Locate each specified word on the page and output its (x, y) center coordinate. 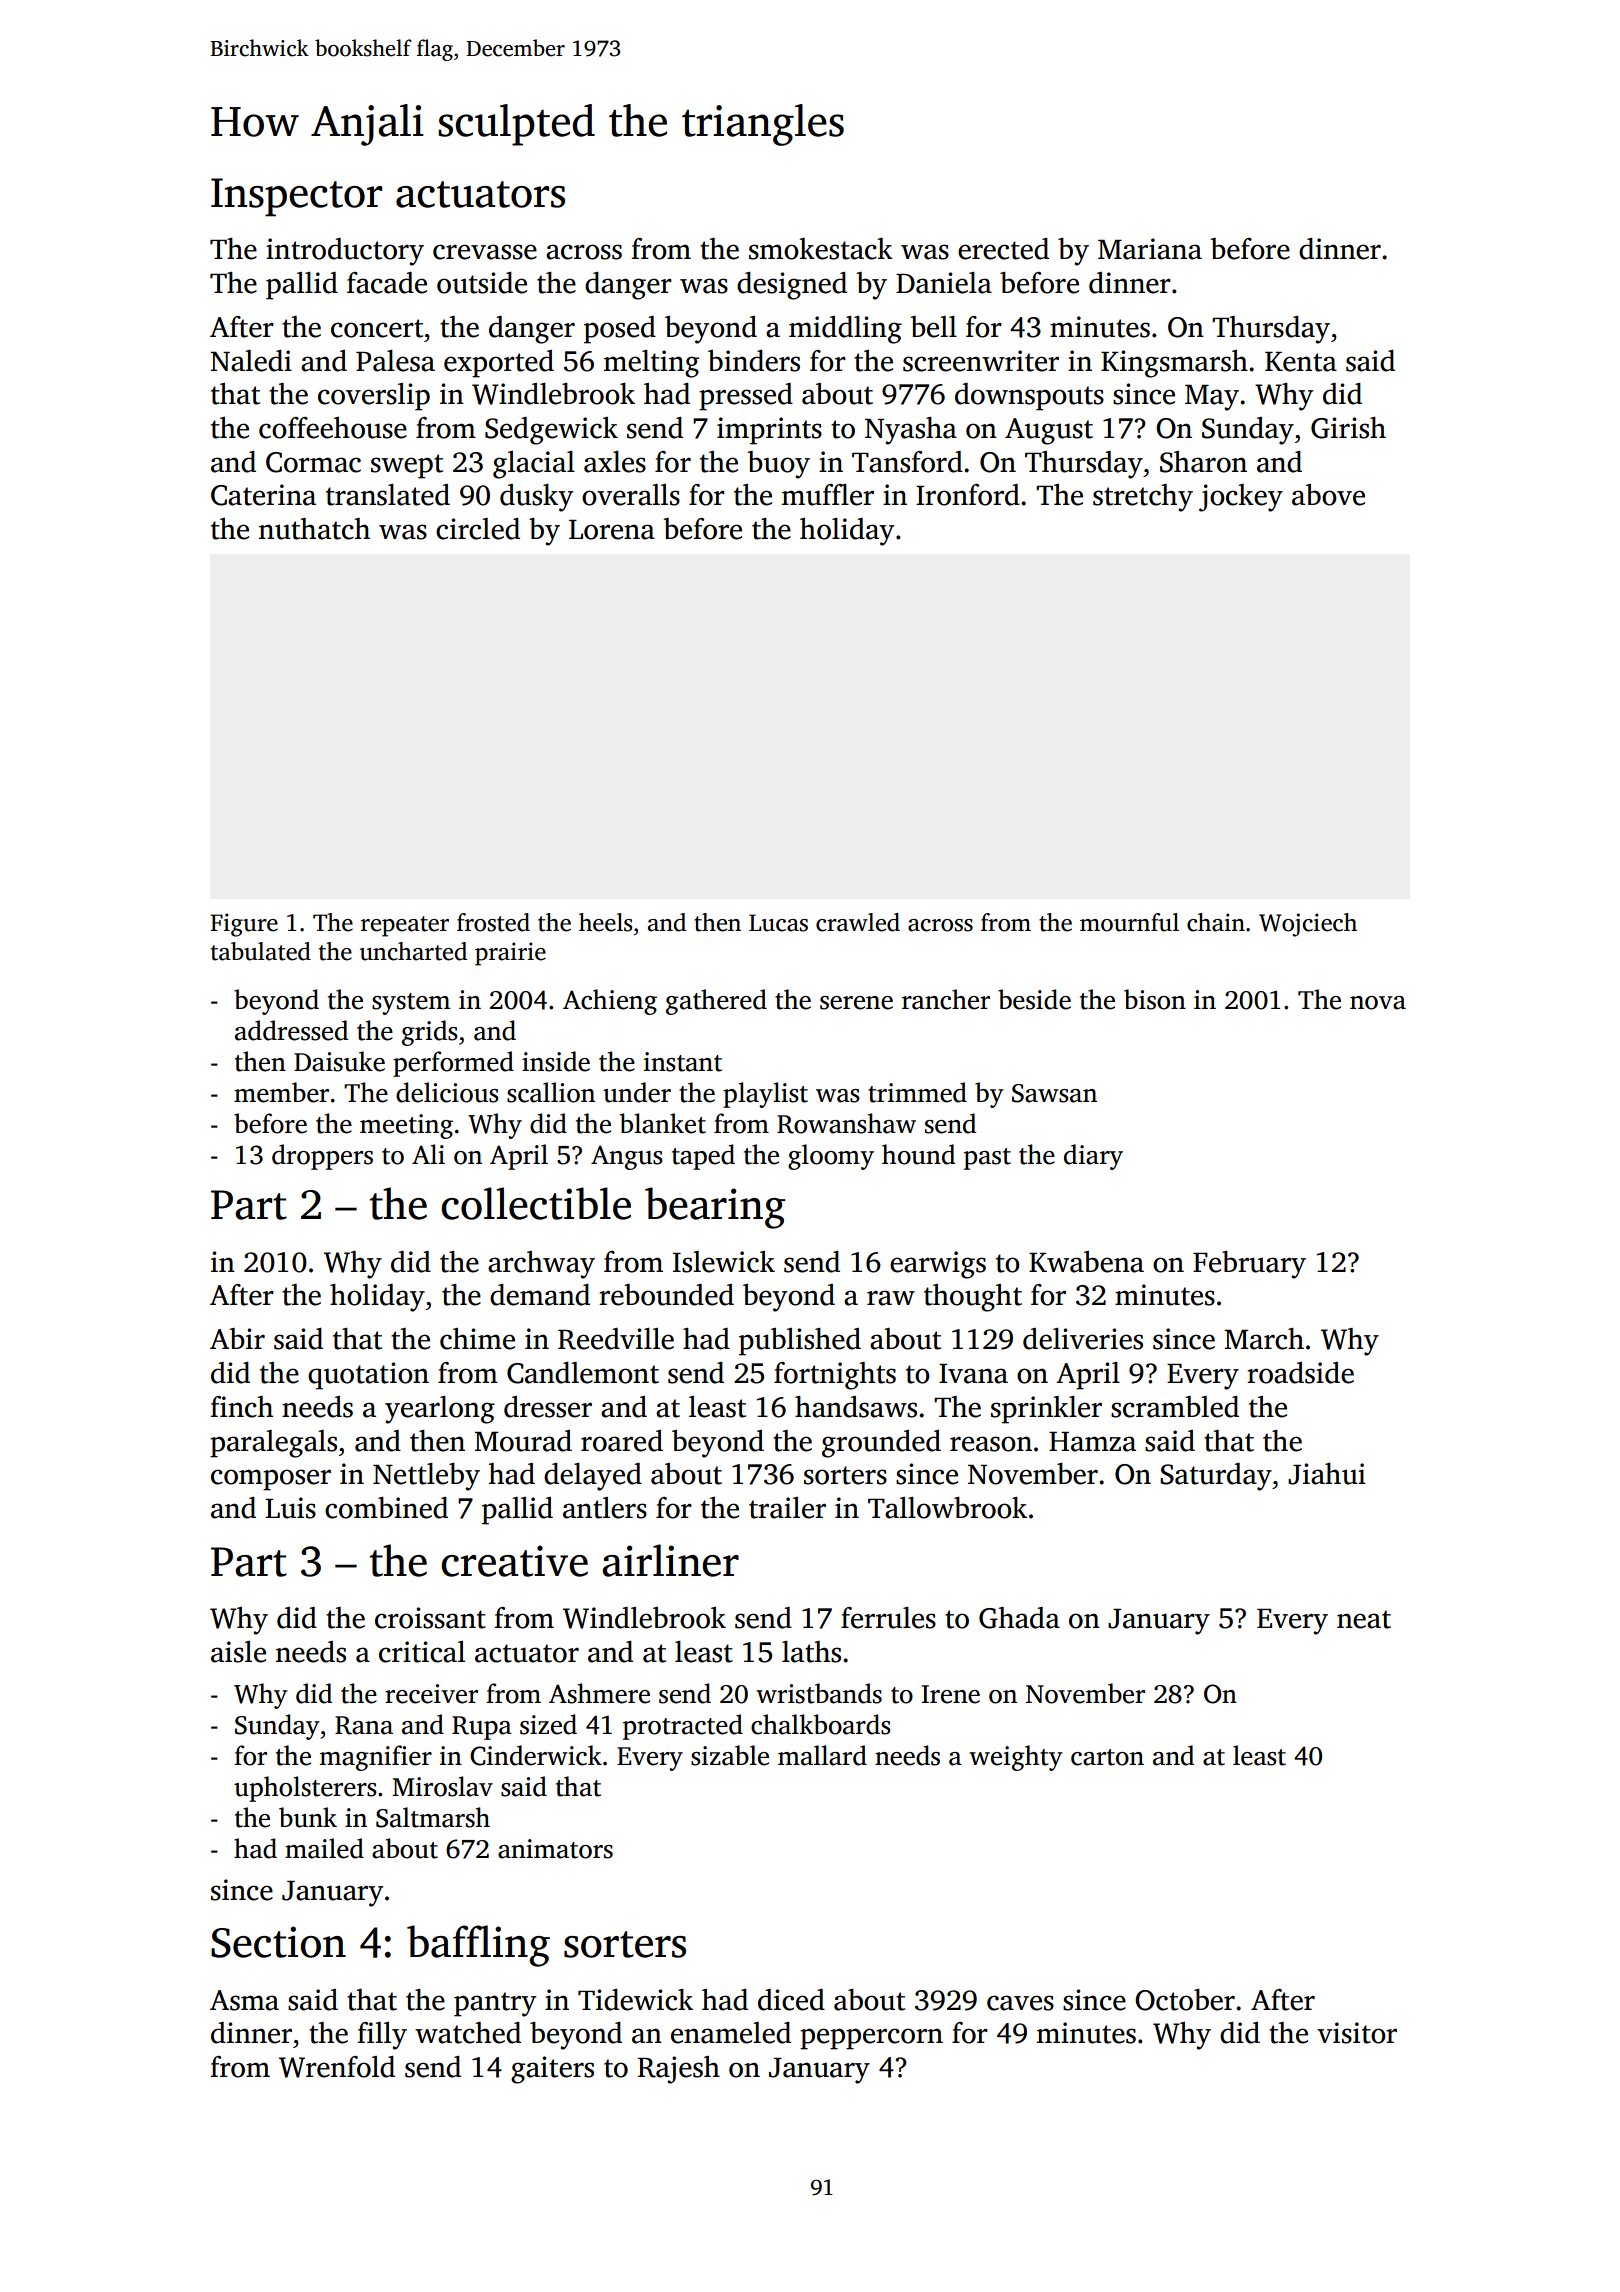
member (281, 1092)
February (1249, 1265)
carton (1107, 1757)
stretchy (1143, 498)
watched (468, 2033)
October (1185, 2000)
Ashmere (599, 1693)
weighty (1016, 1758)
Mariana (1150, 249)
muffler (828, 495)
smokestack (821, 249)
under (637, 1092)
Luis (290, 1508)
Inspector (296, 197)
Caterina (263, 495)
